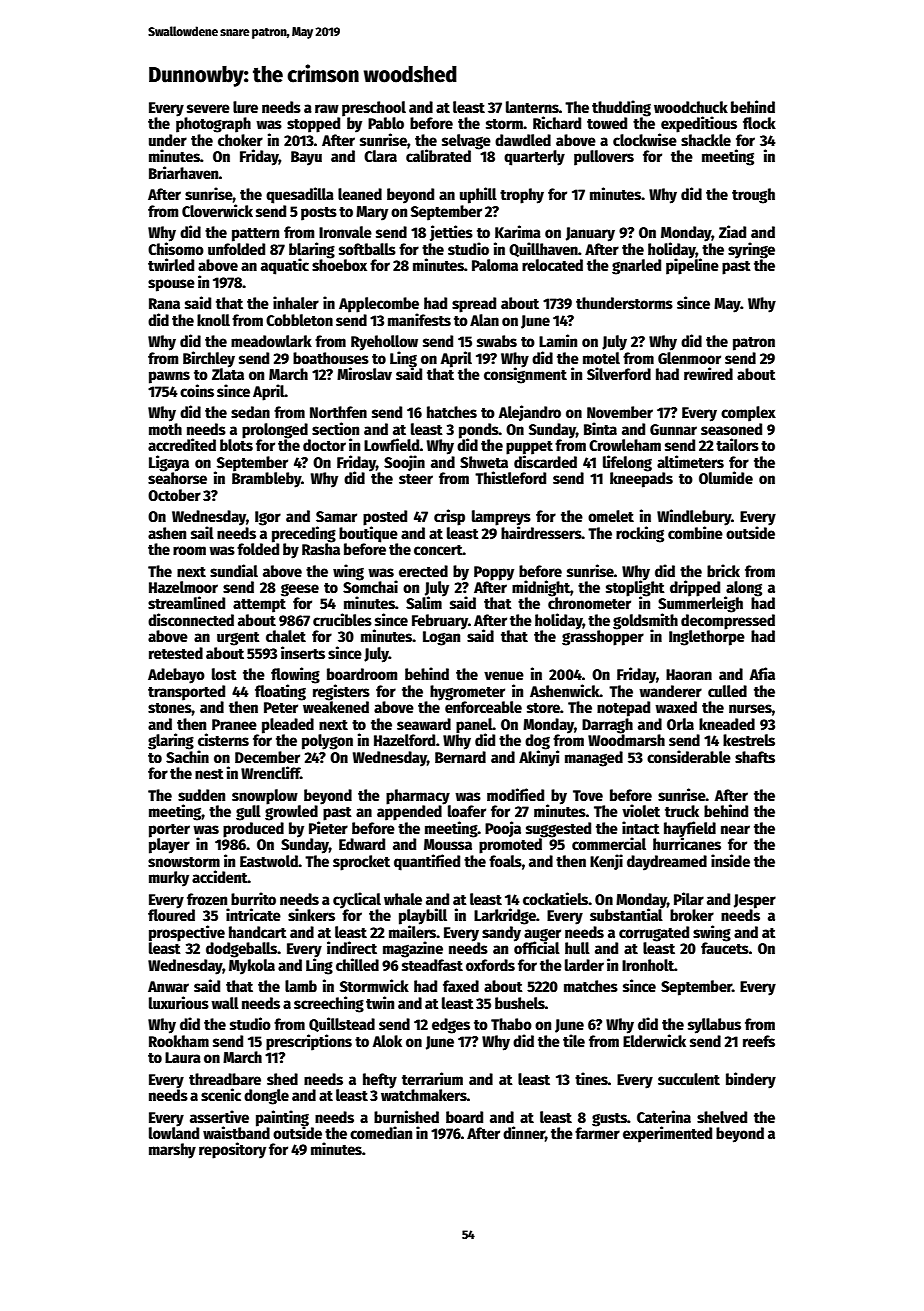  Describe the element at coordinates (722, 1117) in the page. I see `shelved` at that location.
